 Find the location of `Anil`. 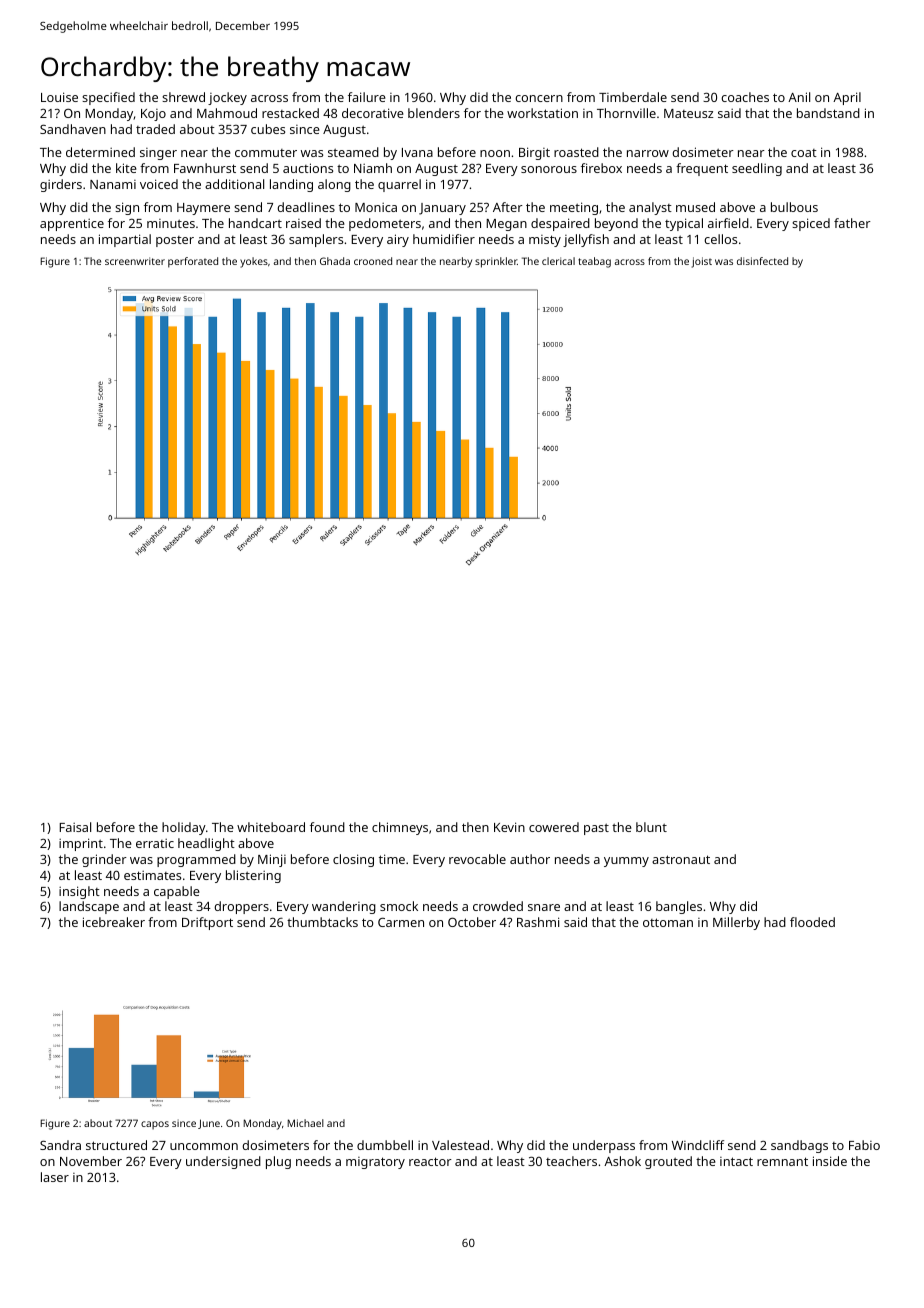

Anil is located at coordinates (799, 97).
